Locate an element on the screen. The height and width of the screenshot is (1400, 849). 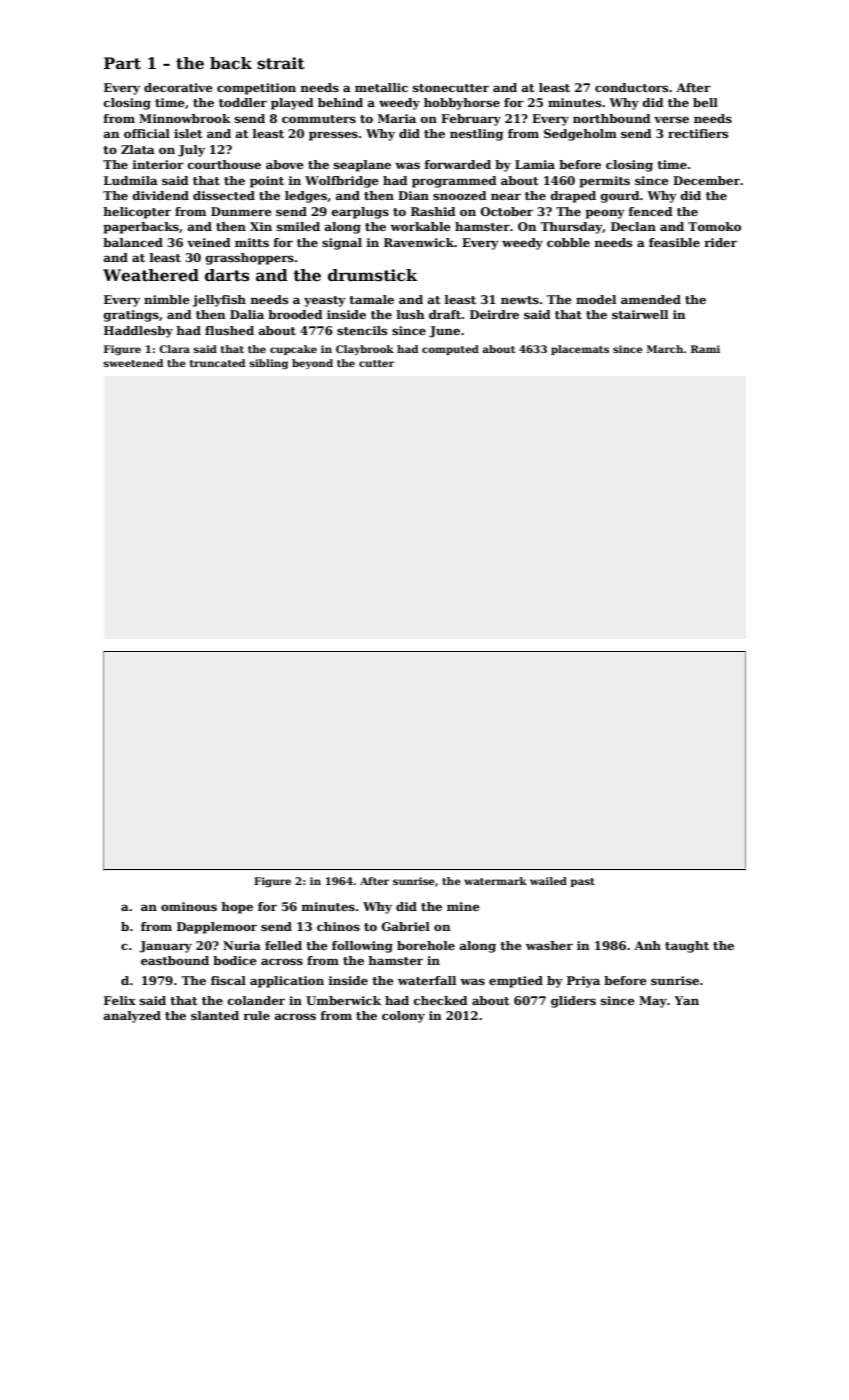
colony is located at coordinates (403, 1017).
